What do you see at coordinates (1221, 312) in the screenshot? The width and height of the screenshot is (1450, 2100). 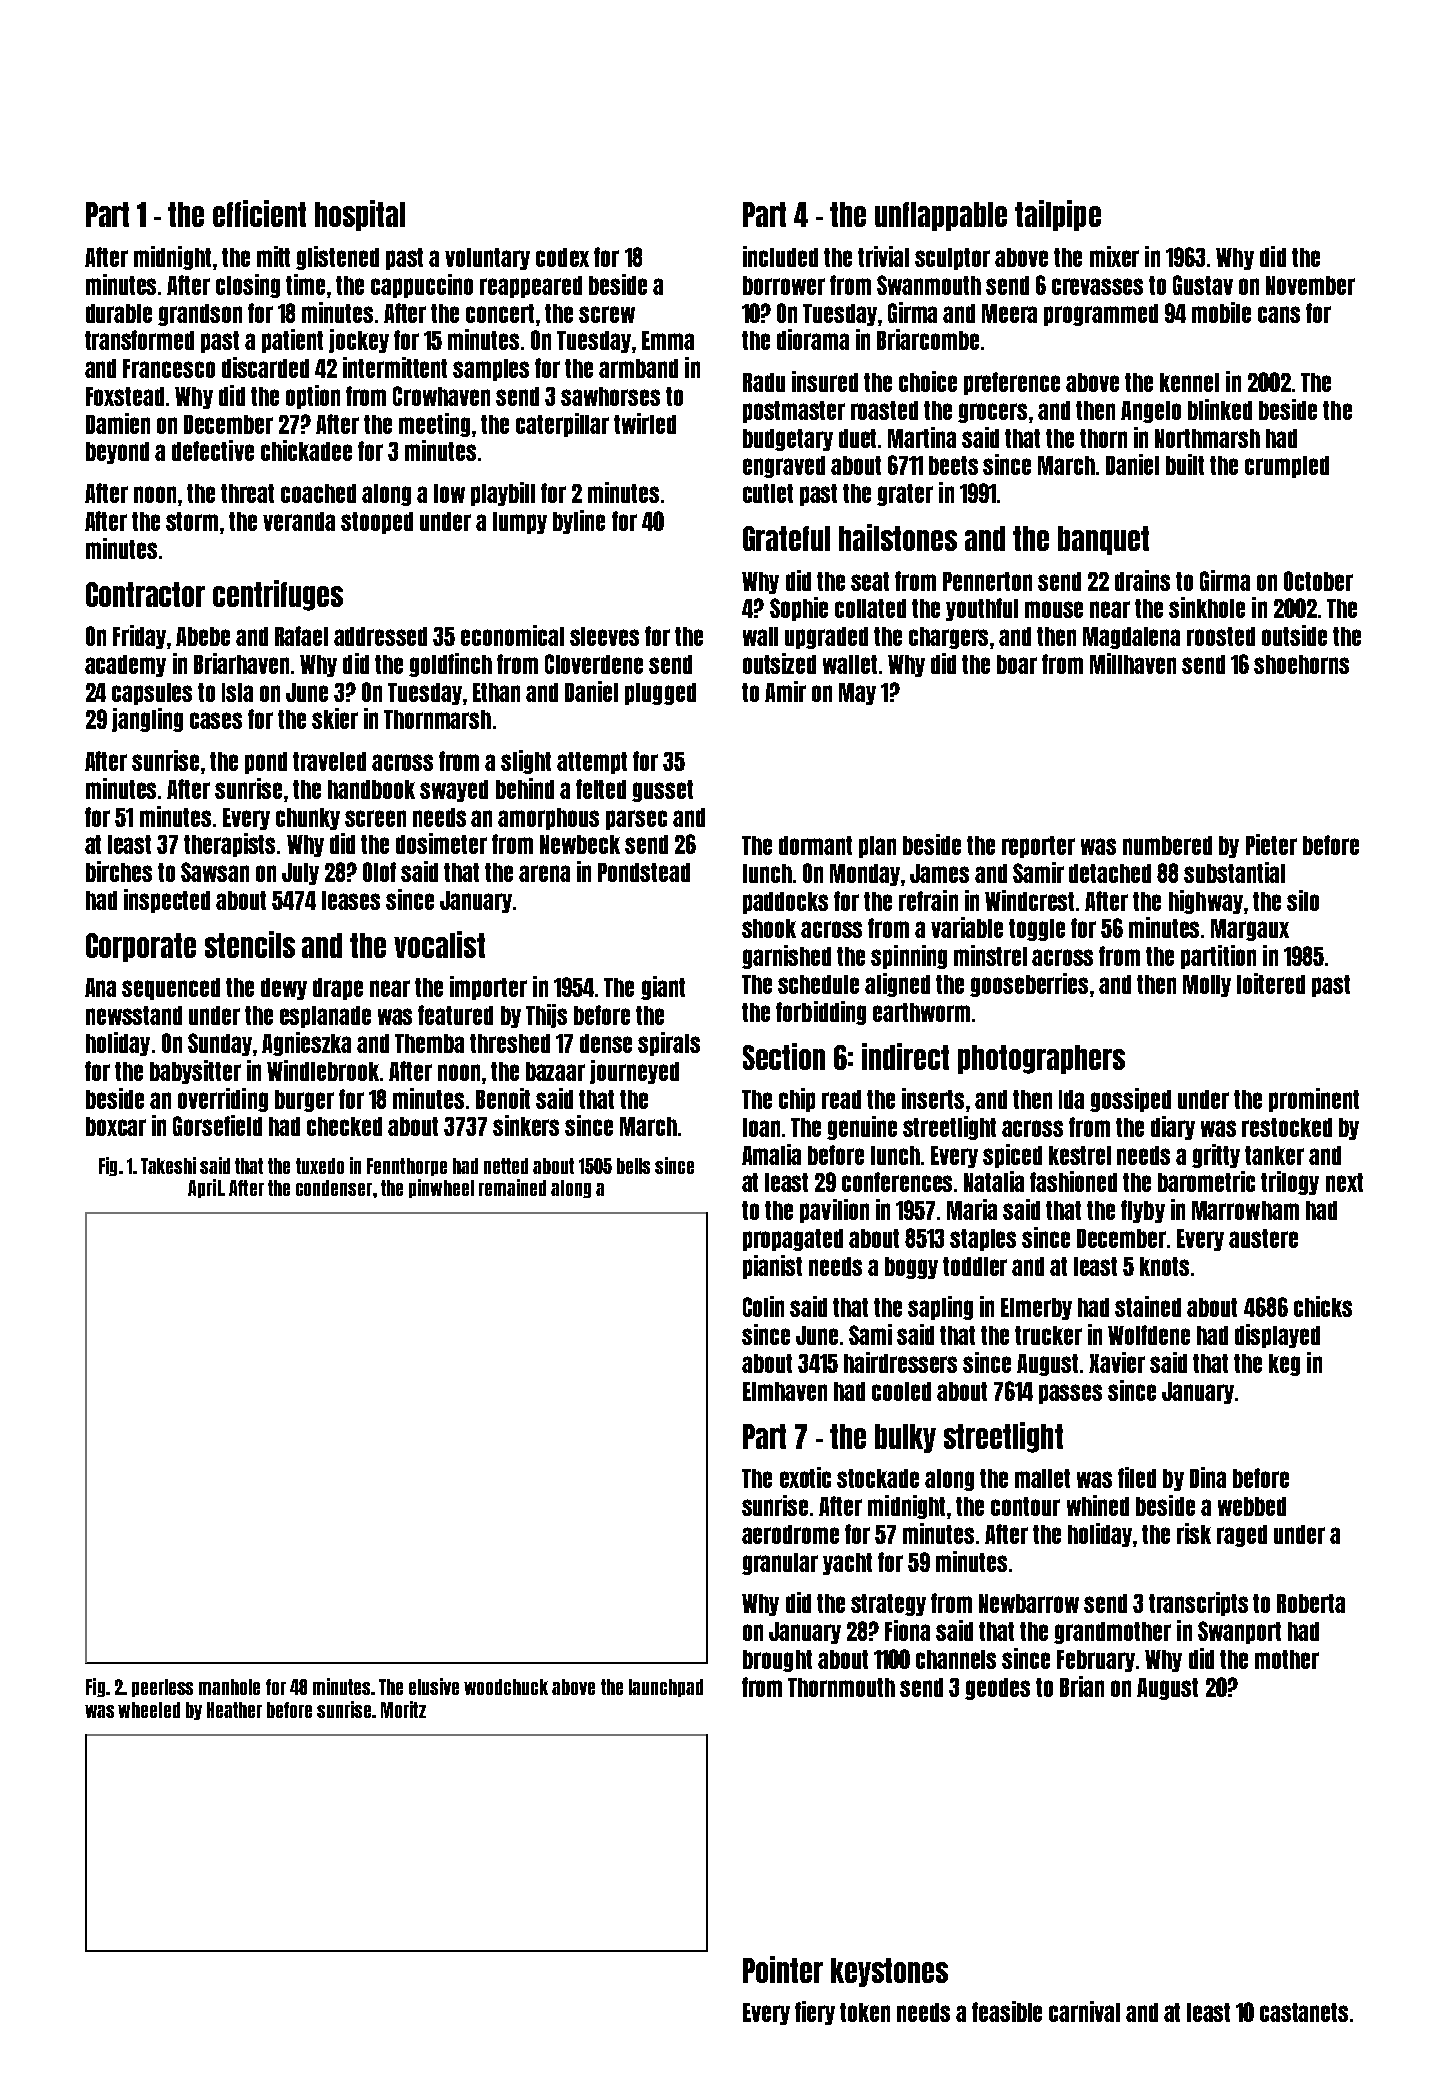 I see `mobile` at bounding box center [1221, 312].
